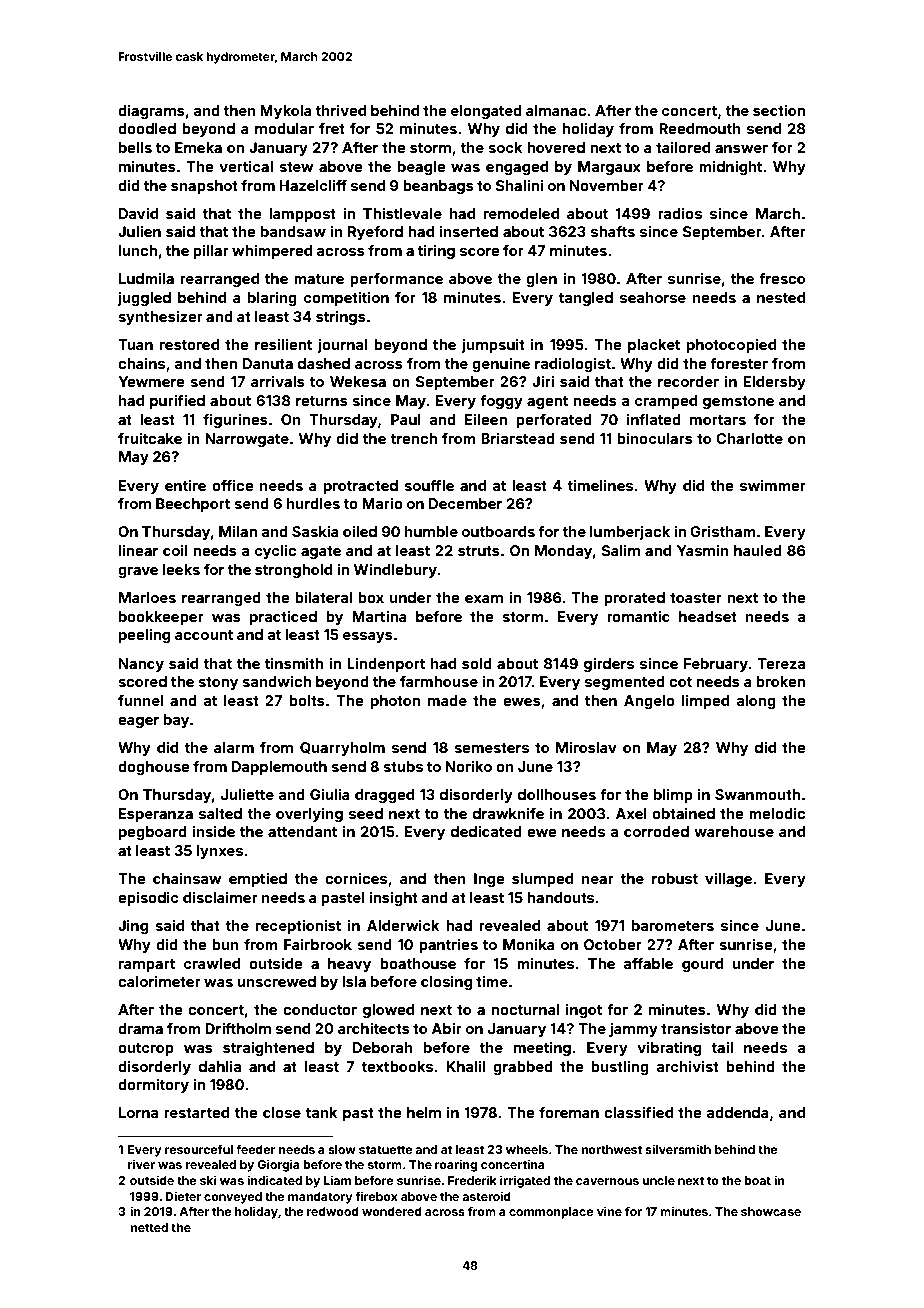 Image resolution: width=924 pixels, height=1308 pixels. What do you see at coordinates (283, 617) in the screenshot?
I see `practiced` at bounding box center [283, 617].
